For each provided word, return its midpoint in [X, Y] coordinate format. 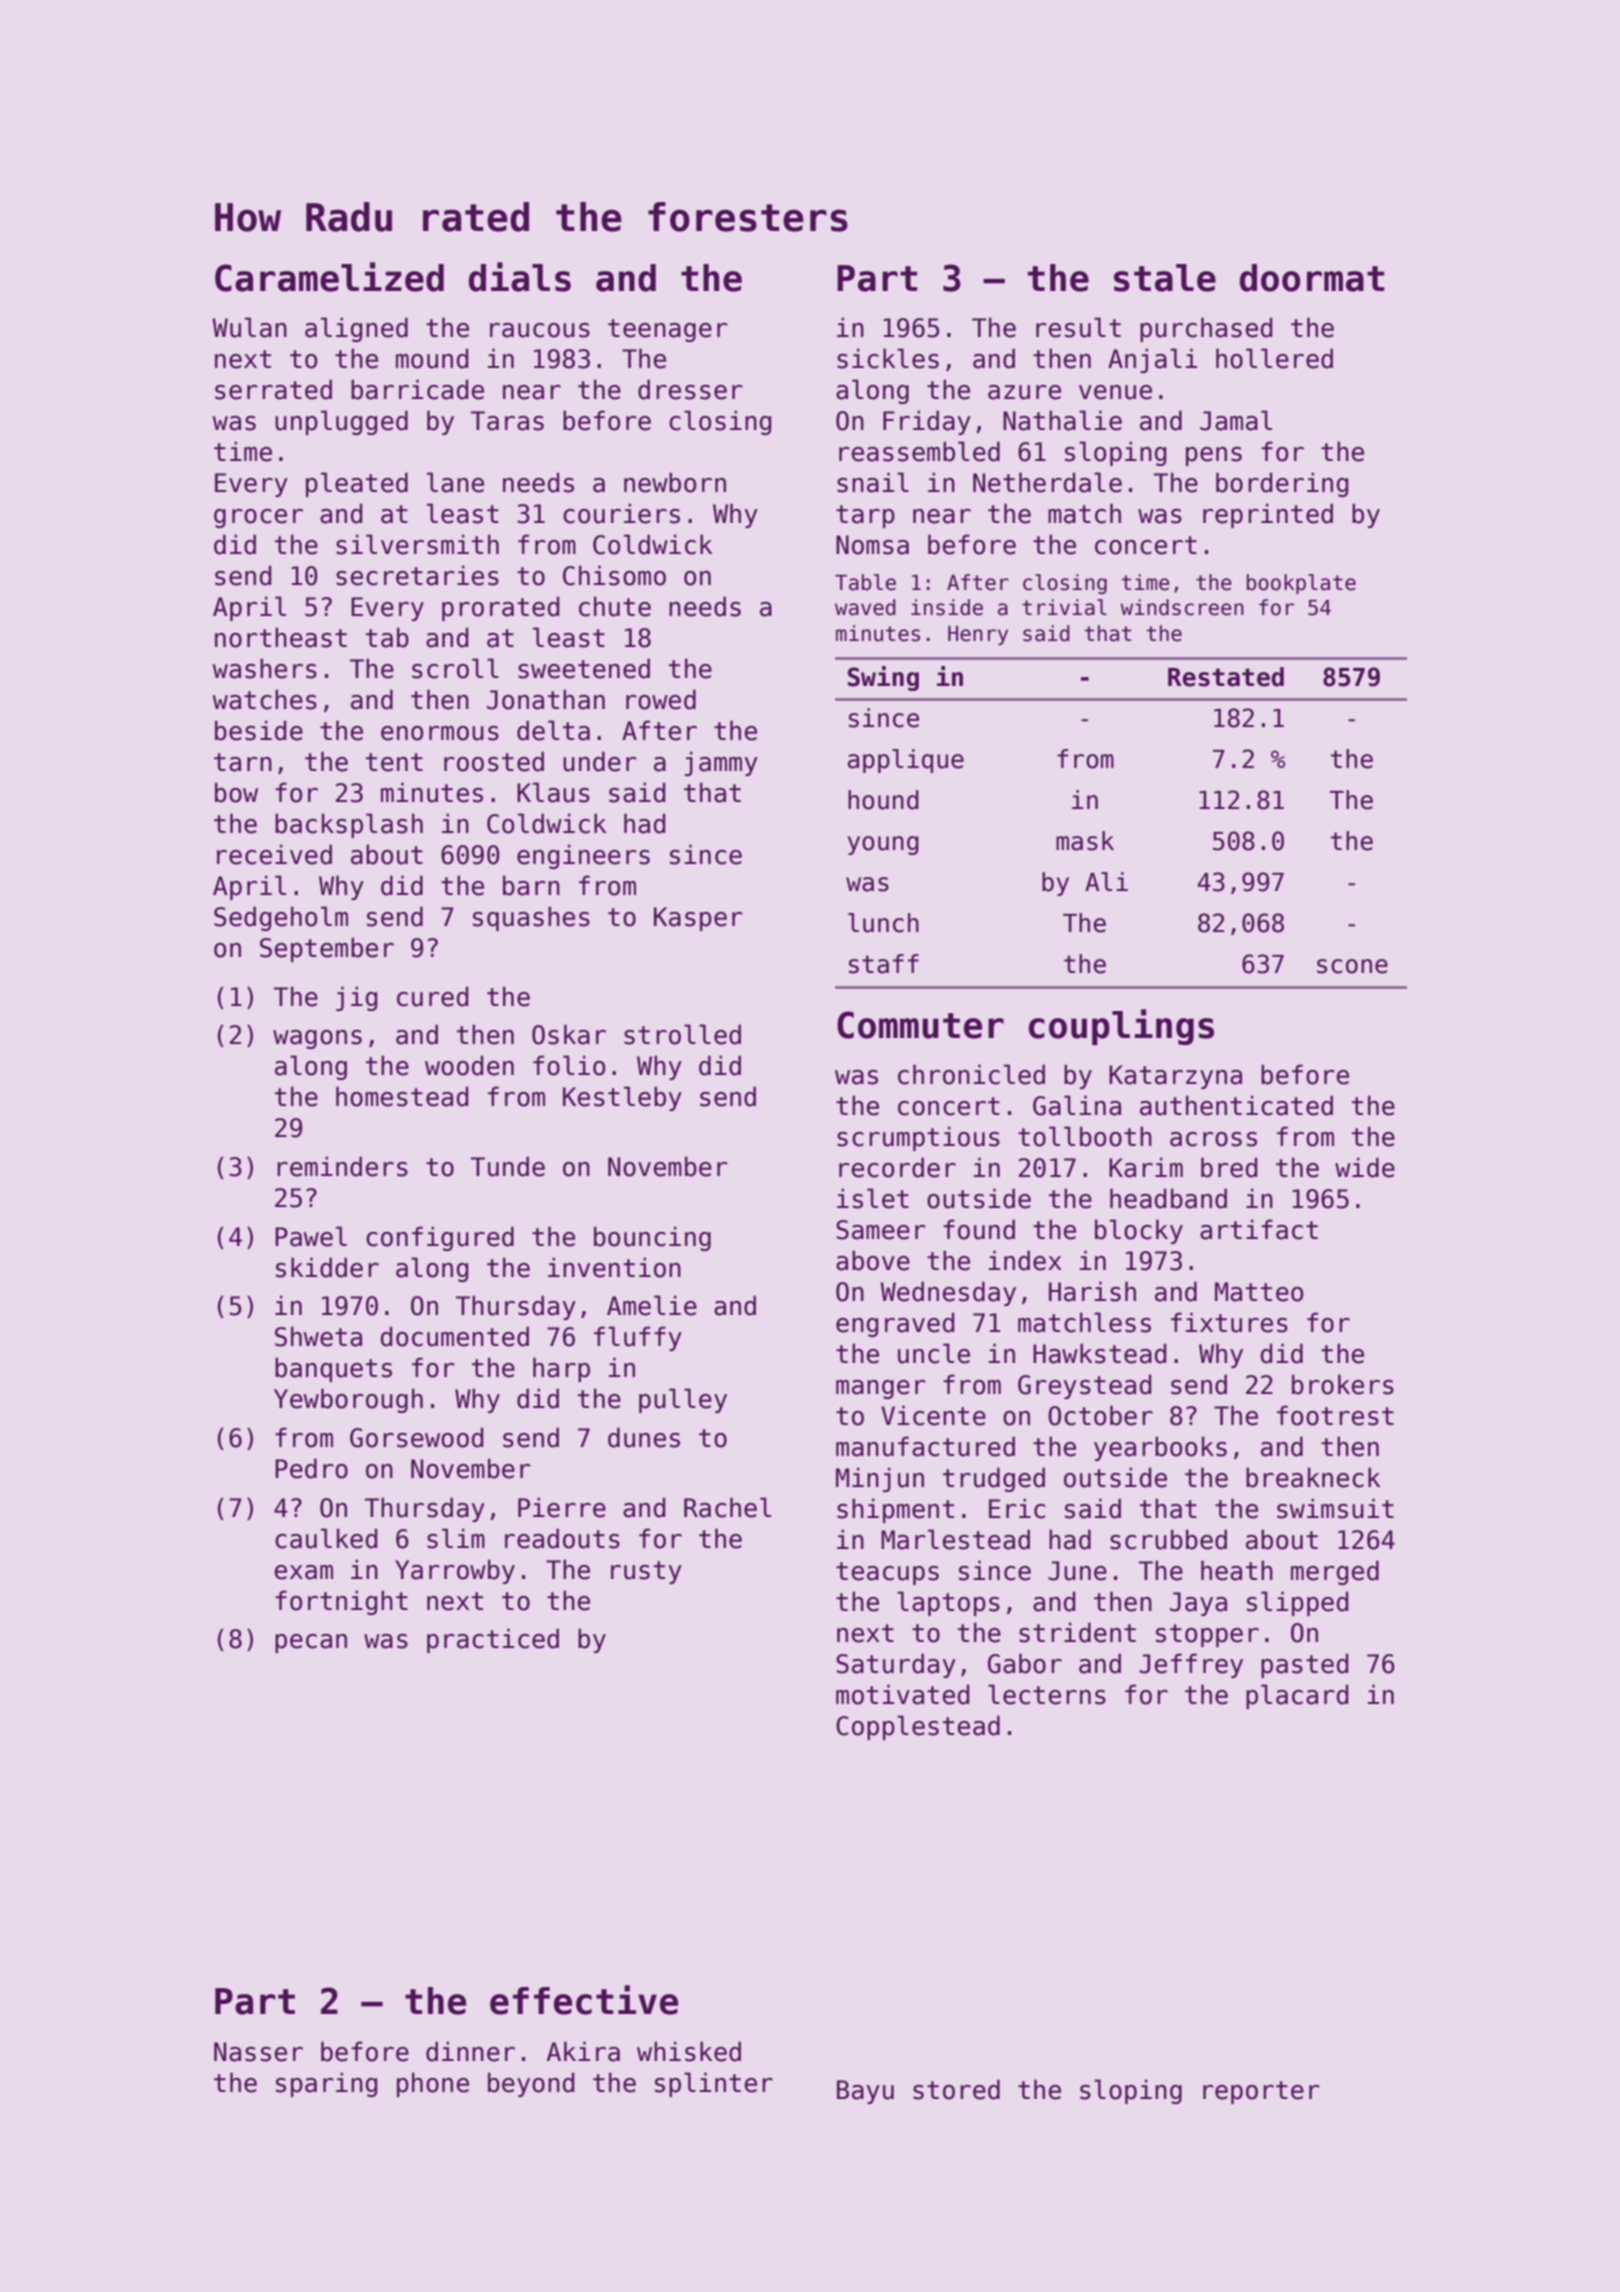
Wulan [249, 327]
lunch [883, 923]
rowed [661, 699]
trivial [1064, 607]
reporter [1261, 2092]
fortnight [341, 1602]
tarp [865, 516]
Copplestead [918, 1727]
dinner [470, 2051]
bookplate [1301, 584]
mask [1085, 841]
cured [433, 996]
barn [531, 885]
